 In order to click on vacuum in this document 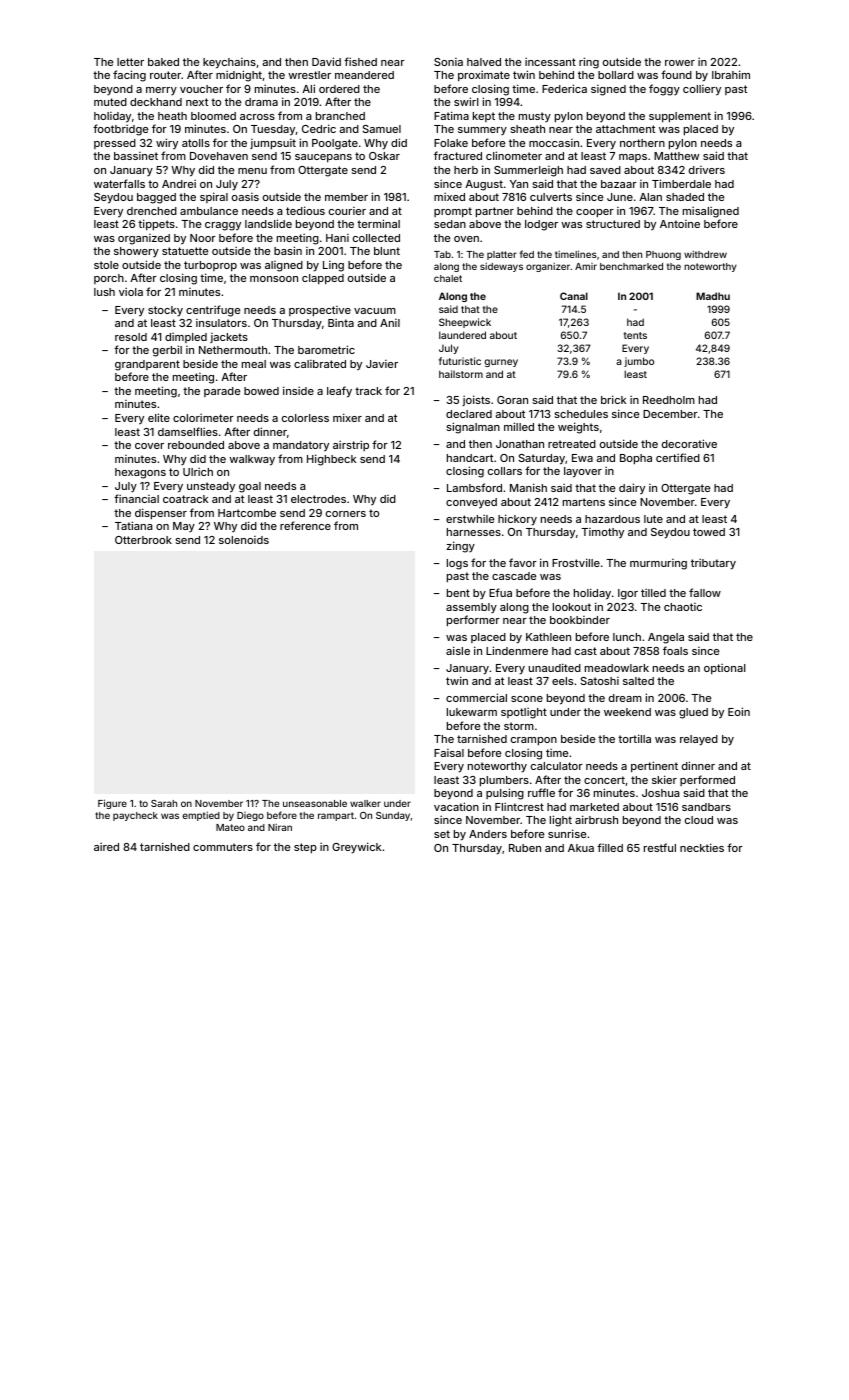, I will do `click(375, 311)`.
